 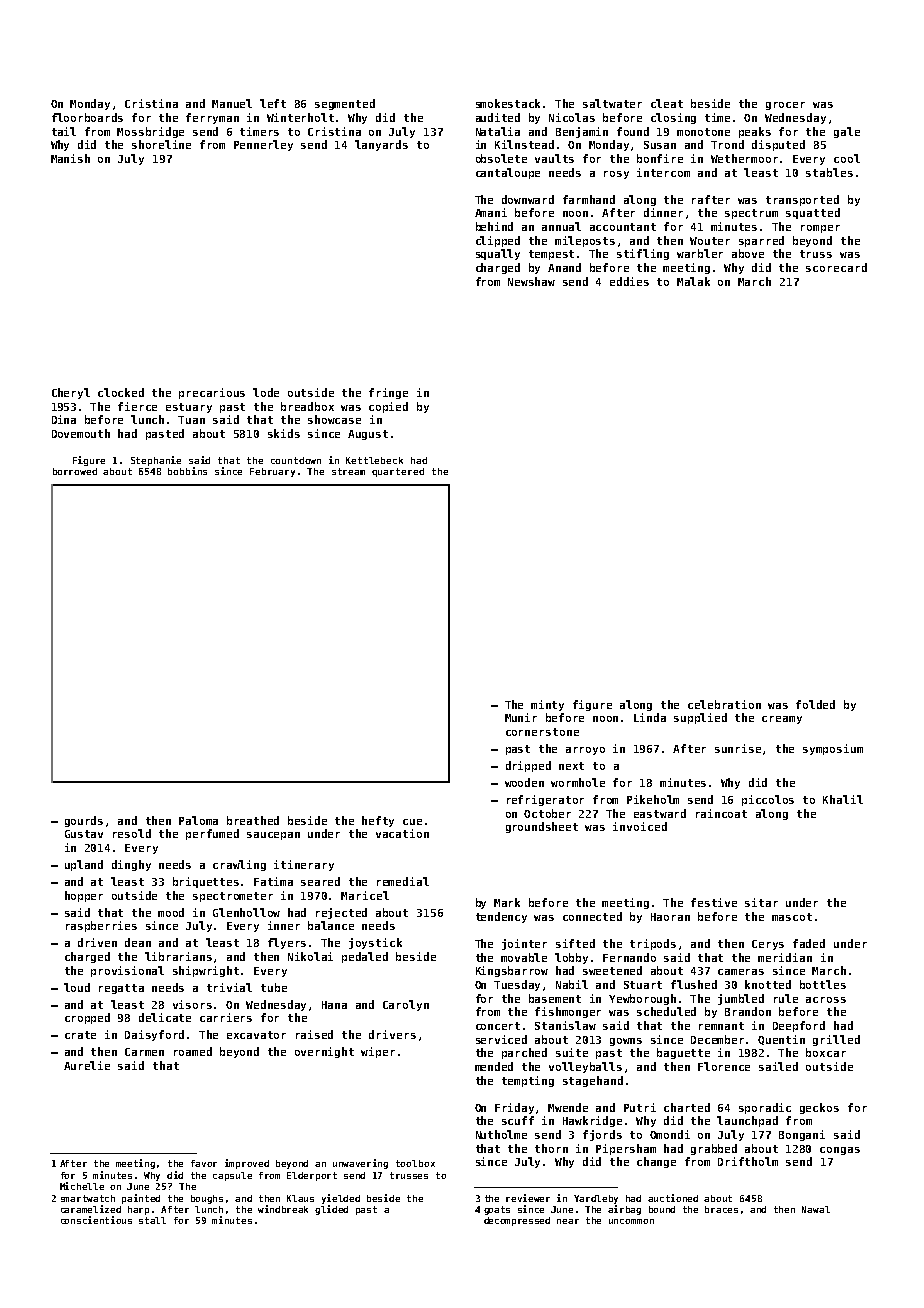 What do you see at coordinates (572, 117) in the page?
I see `Nicolas` at bounding box center [572, 117].
